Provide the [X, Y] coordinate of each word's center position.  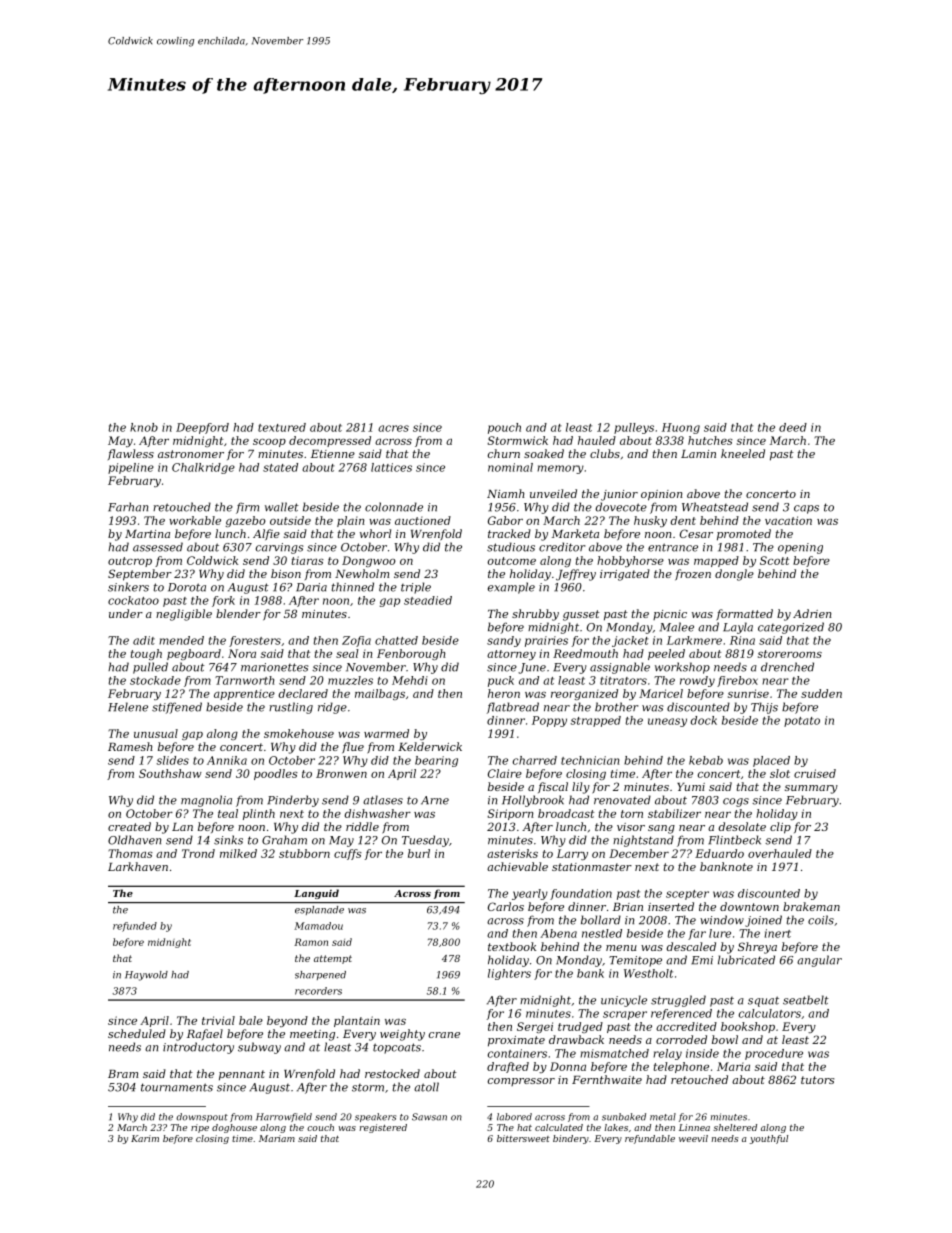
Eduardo [719, 853]
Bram [123, 1074]
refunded [135, 927]
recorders [318, 991]
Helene [128, 707]
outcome [512, 561]
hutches [710, 440]
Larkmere [694, 640]
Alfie [266, 534]
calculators [770, 1013]
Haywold [146, 976]
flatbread [513, 708]
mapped [716, 561]
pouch [504, 428]
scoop [269, 443]
